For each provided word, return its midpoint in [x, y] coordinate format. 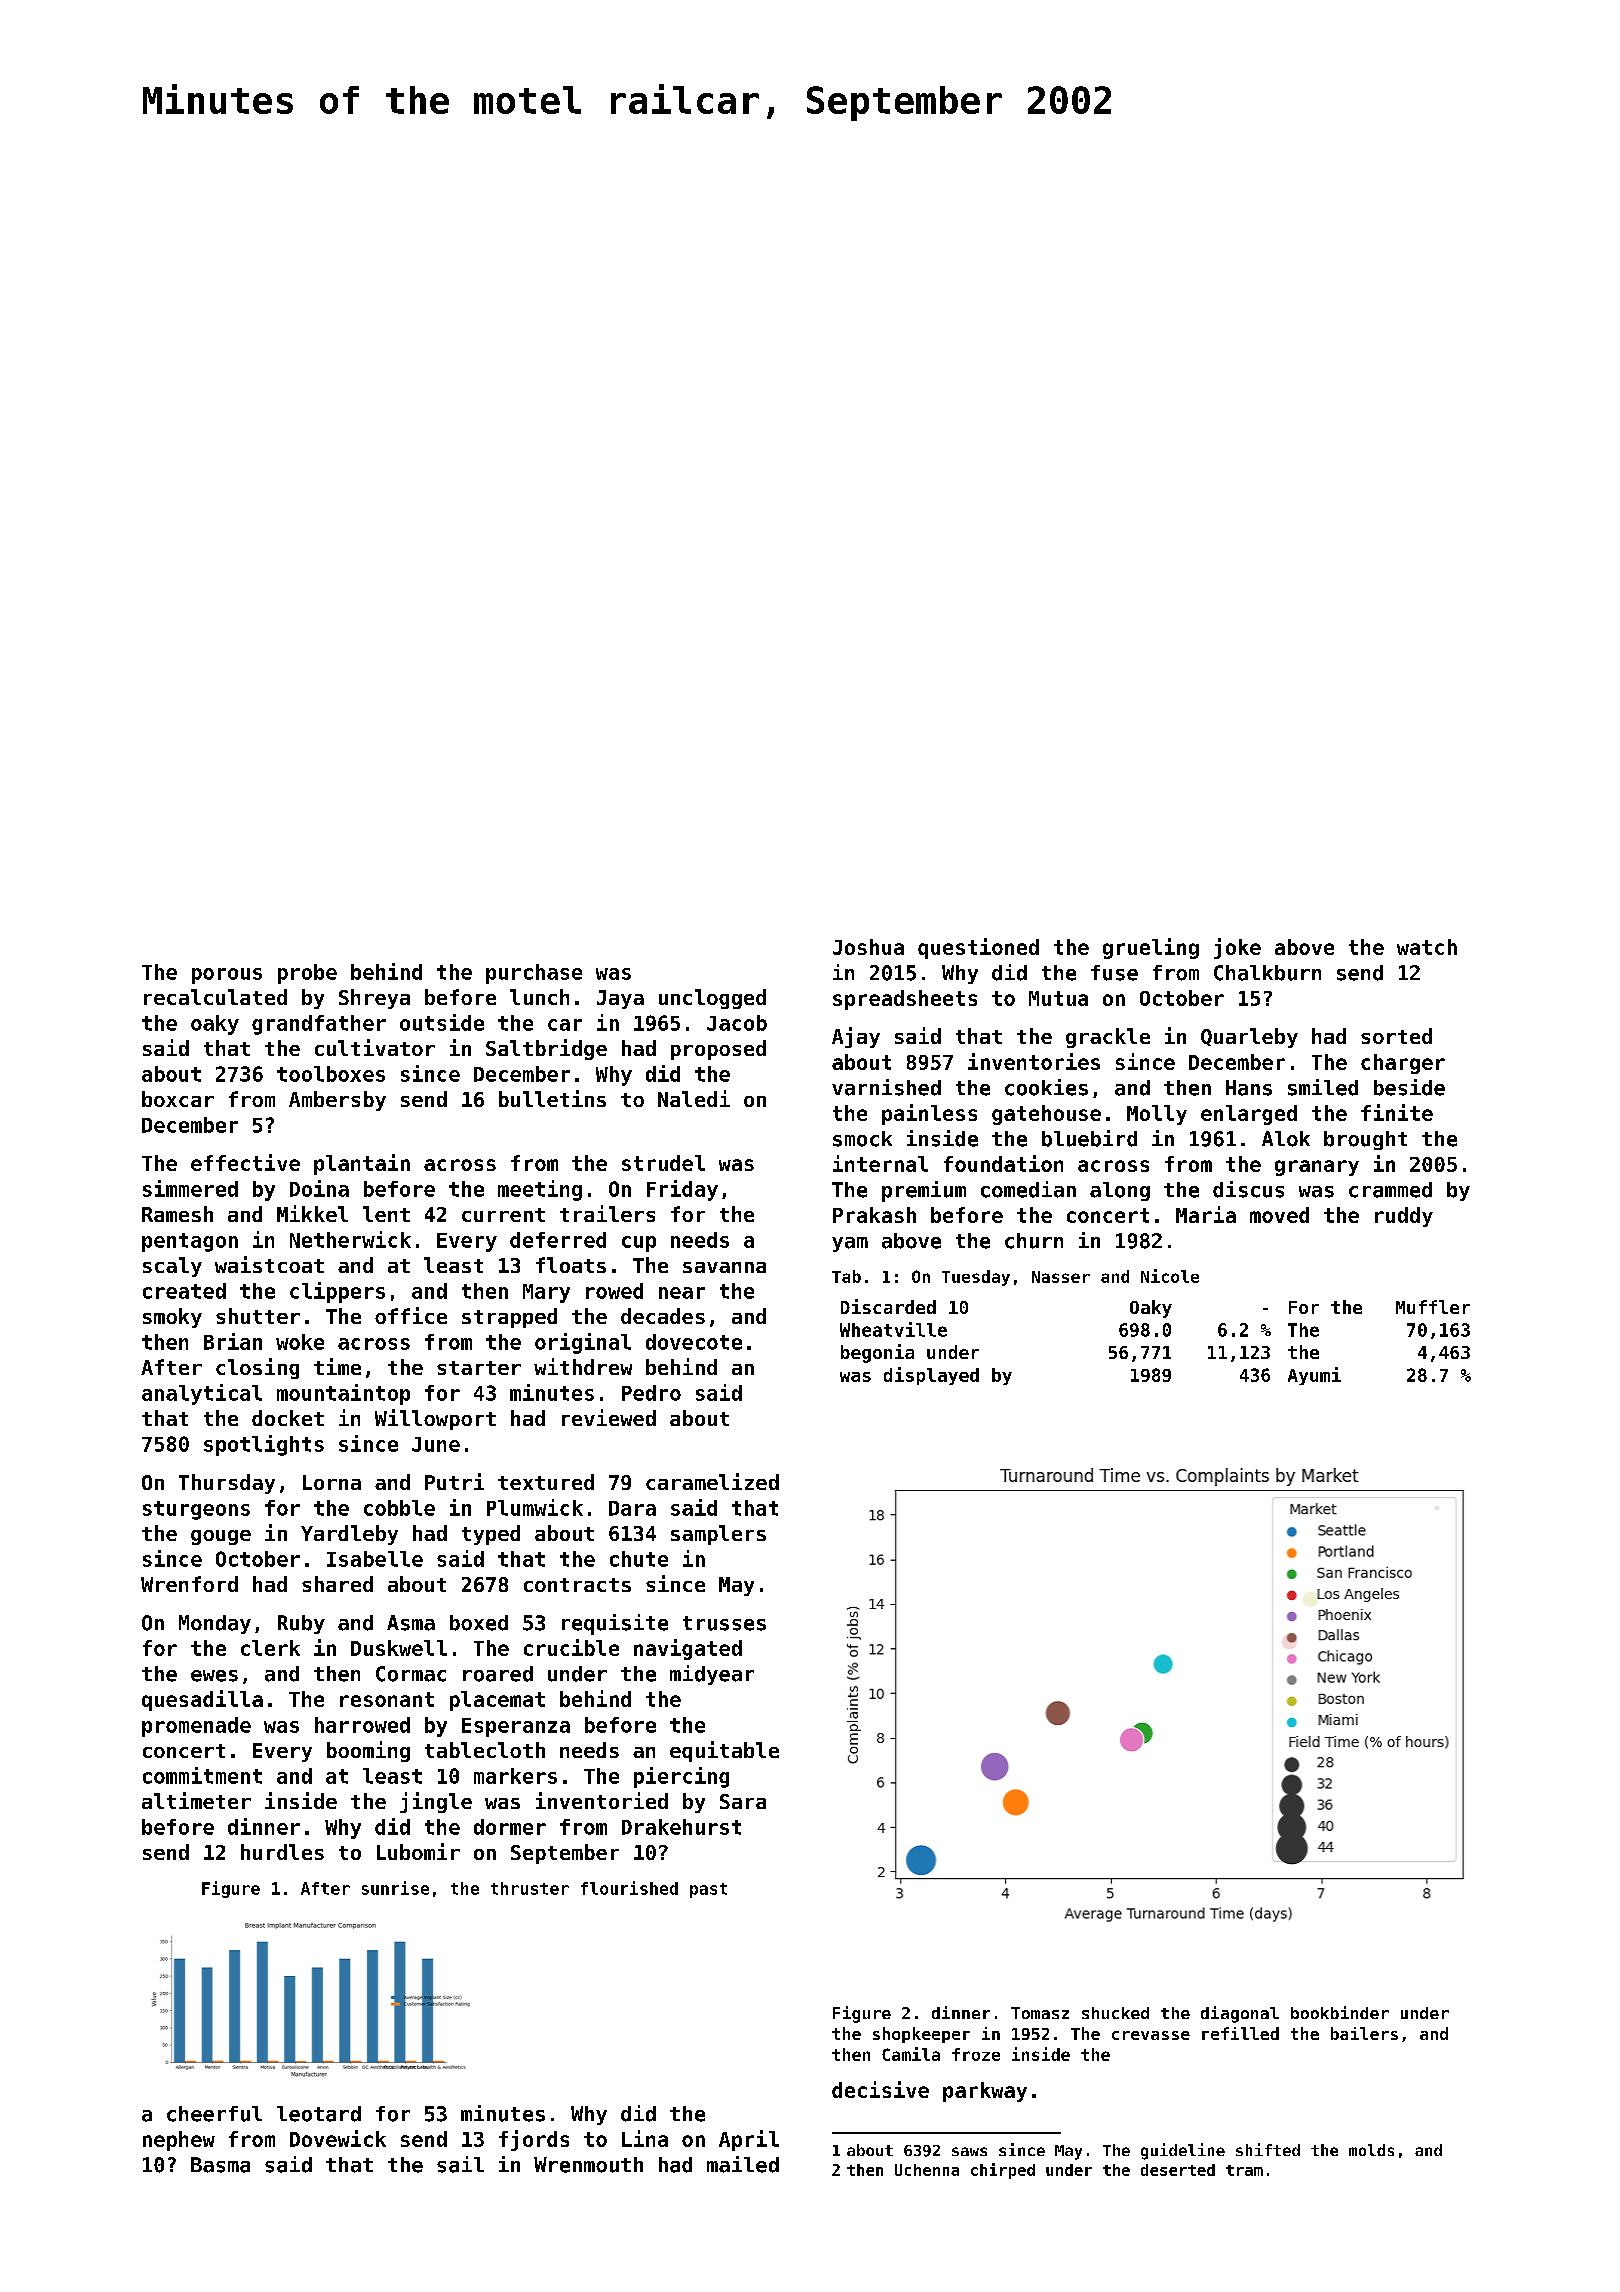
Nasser [1061, 1277]
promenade [196, 1727]
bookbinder [1340, 2012]
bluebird [1089, 1138]
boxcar [178, 1099]
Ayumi [1314, 1376]
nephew [179, 2141]
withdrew [583, 1366]
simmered [190, 1188]
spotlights [264, 1445]
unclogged [712, 999]
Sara [743, 1801]
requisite [615, 1624]
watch [1427, 947]
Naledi [694, 1098]
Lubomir [418, 1851]
